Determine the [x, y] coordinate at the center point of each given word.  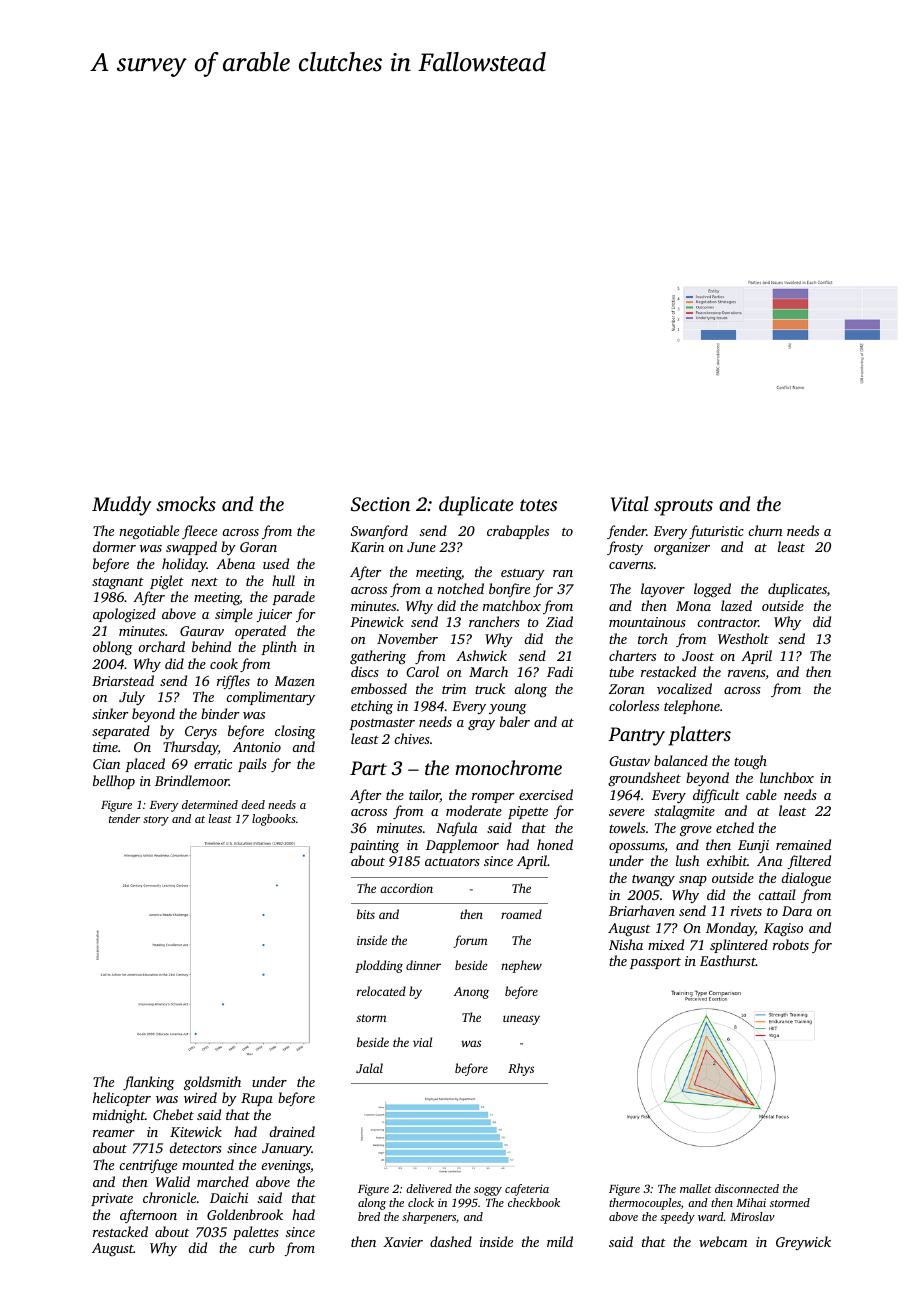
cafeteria [527, 1190]
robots [791, 944]
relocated [381, 991]
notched [460, 588]
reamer [114, 1133]
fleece [199, 532]
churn [765, 530]
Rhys [521, 1069]
